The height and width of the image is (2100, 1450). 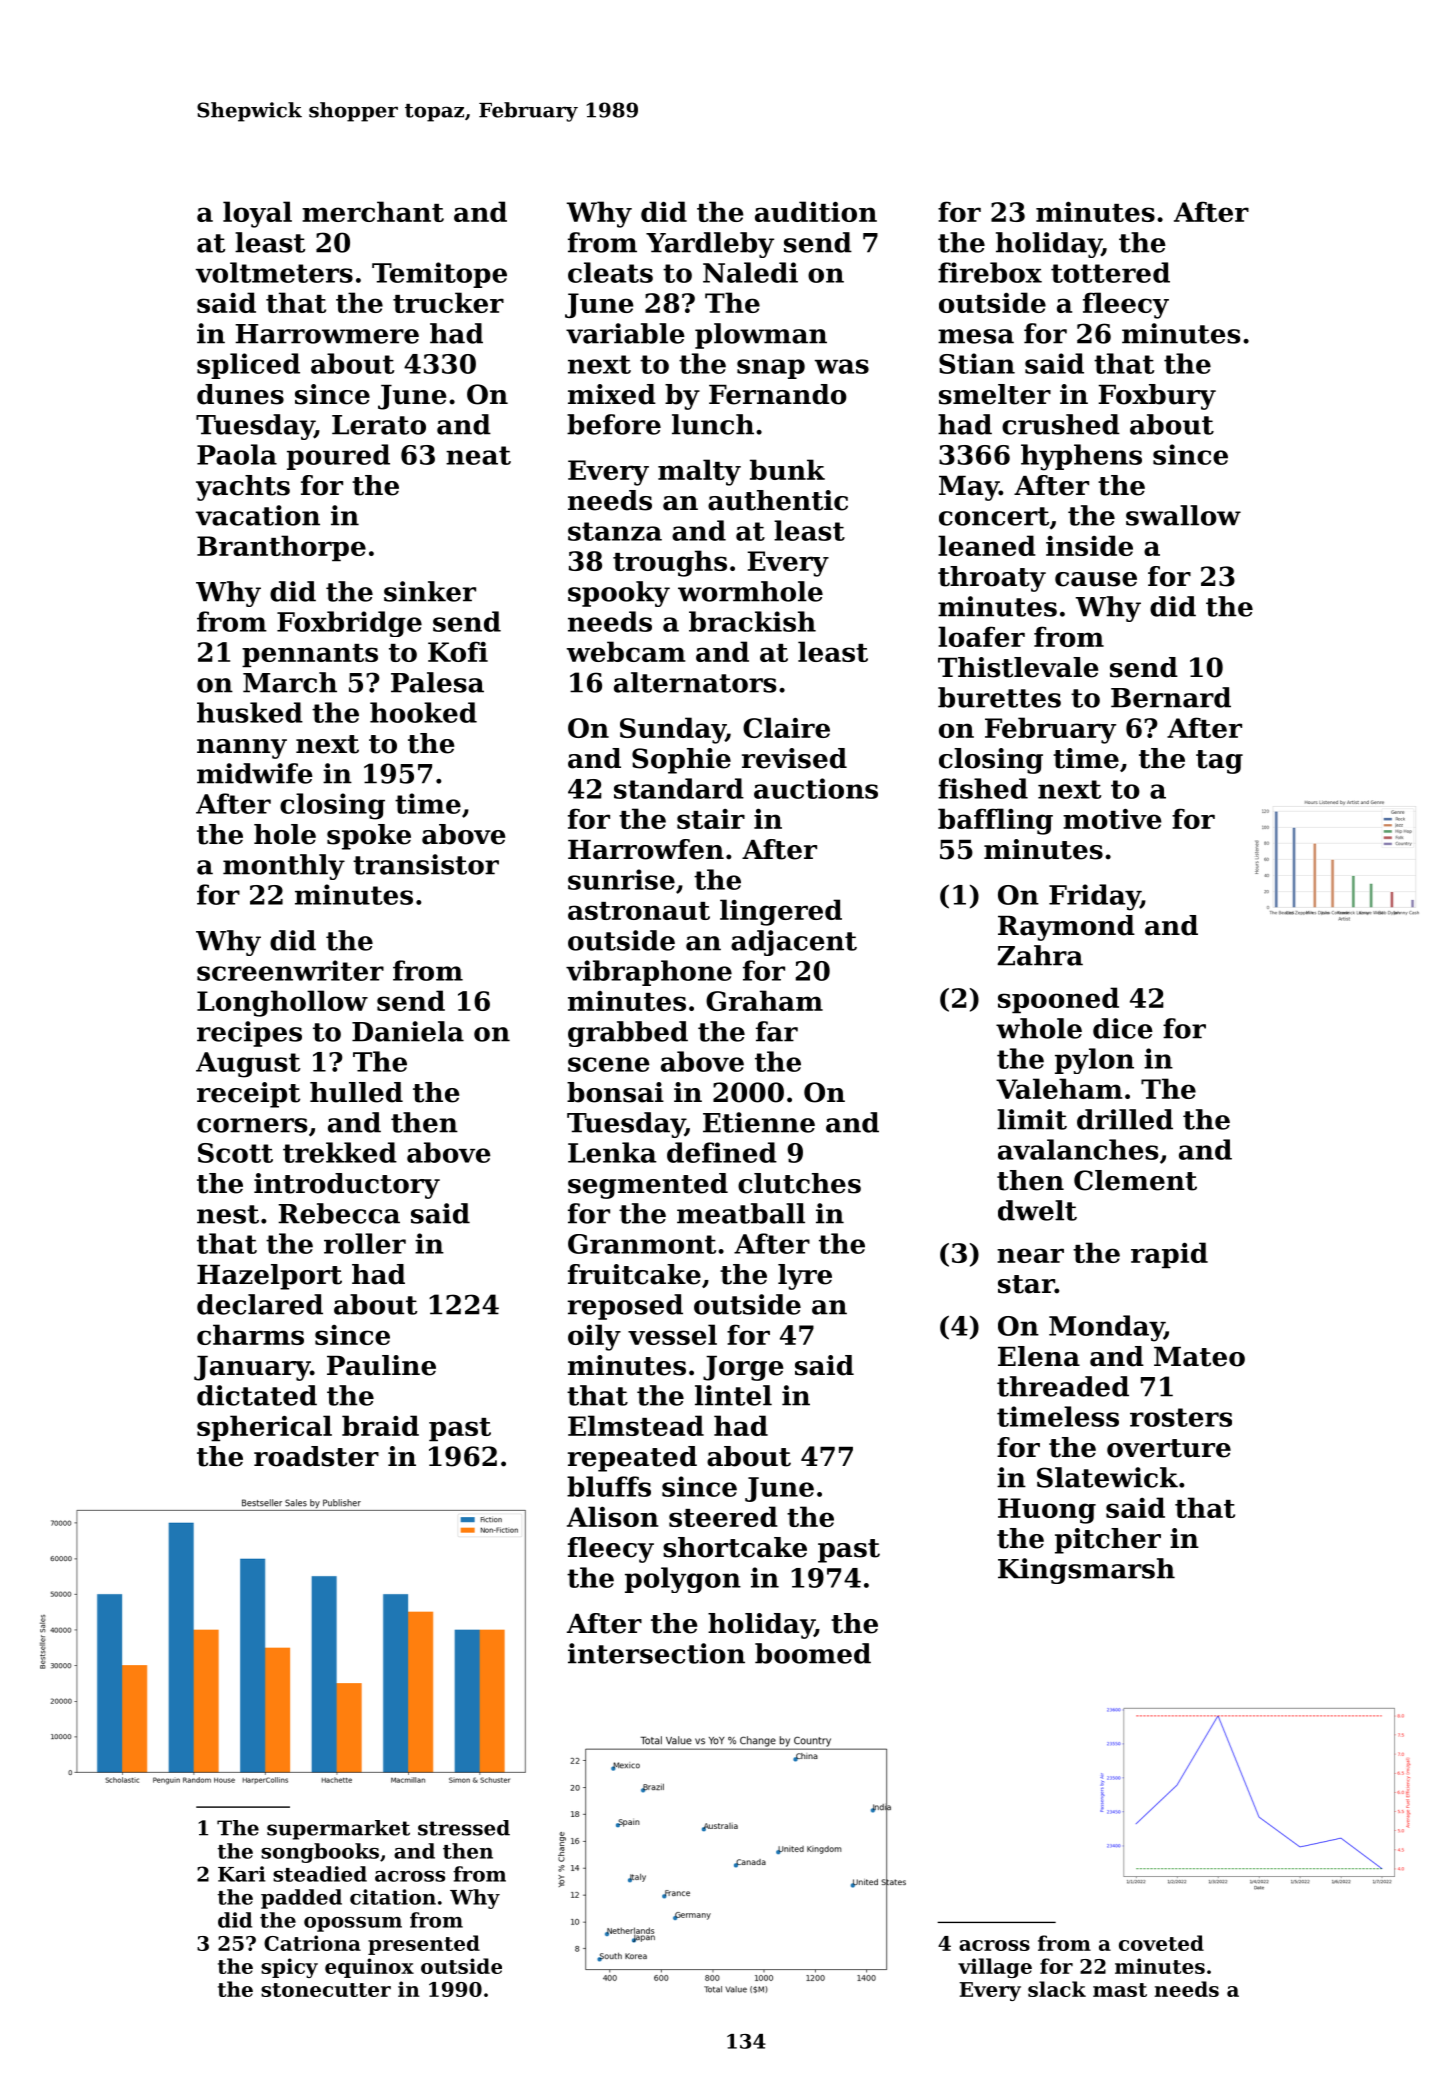 What do you see at coordinates (1183, 515) in the image?
I see `swallow` at bounding box center [1183, 515].
